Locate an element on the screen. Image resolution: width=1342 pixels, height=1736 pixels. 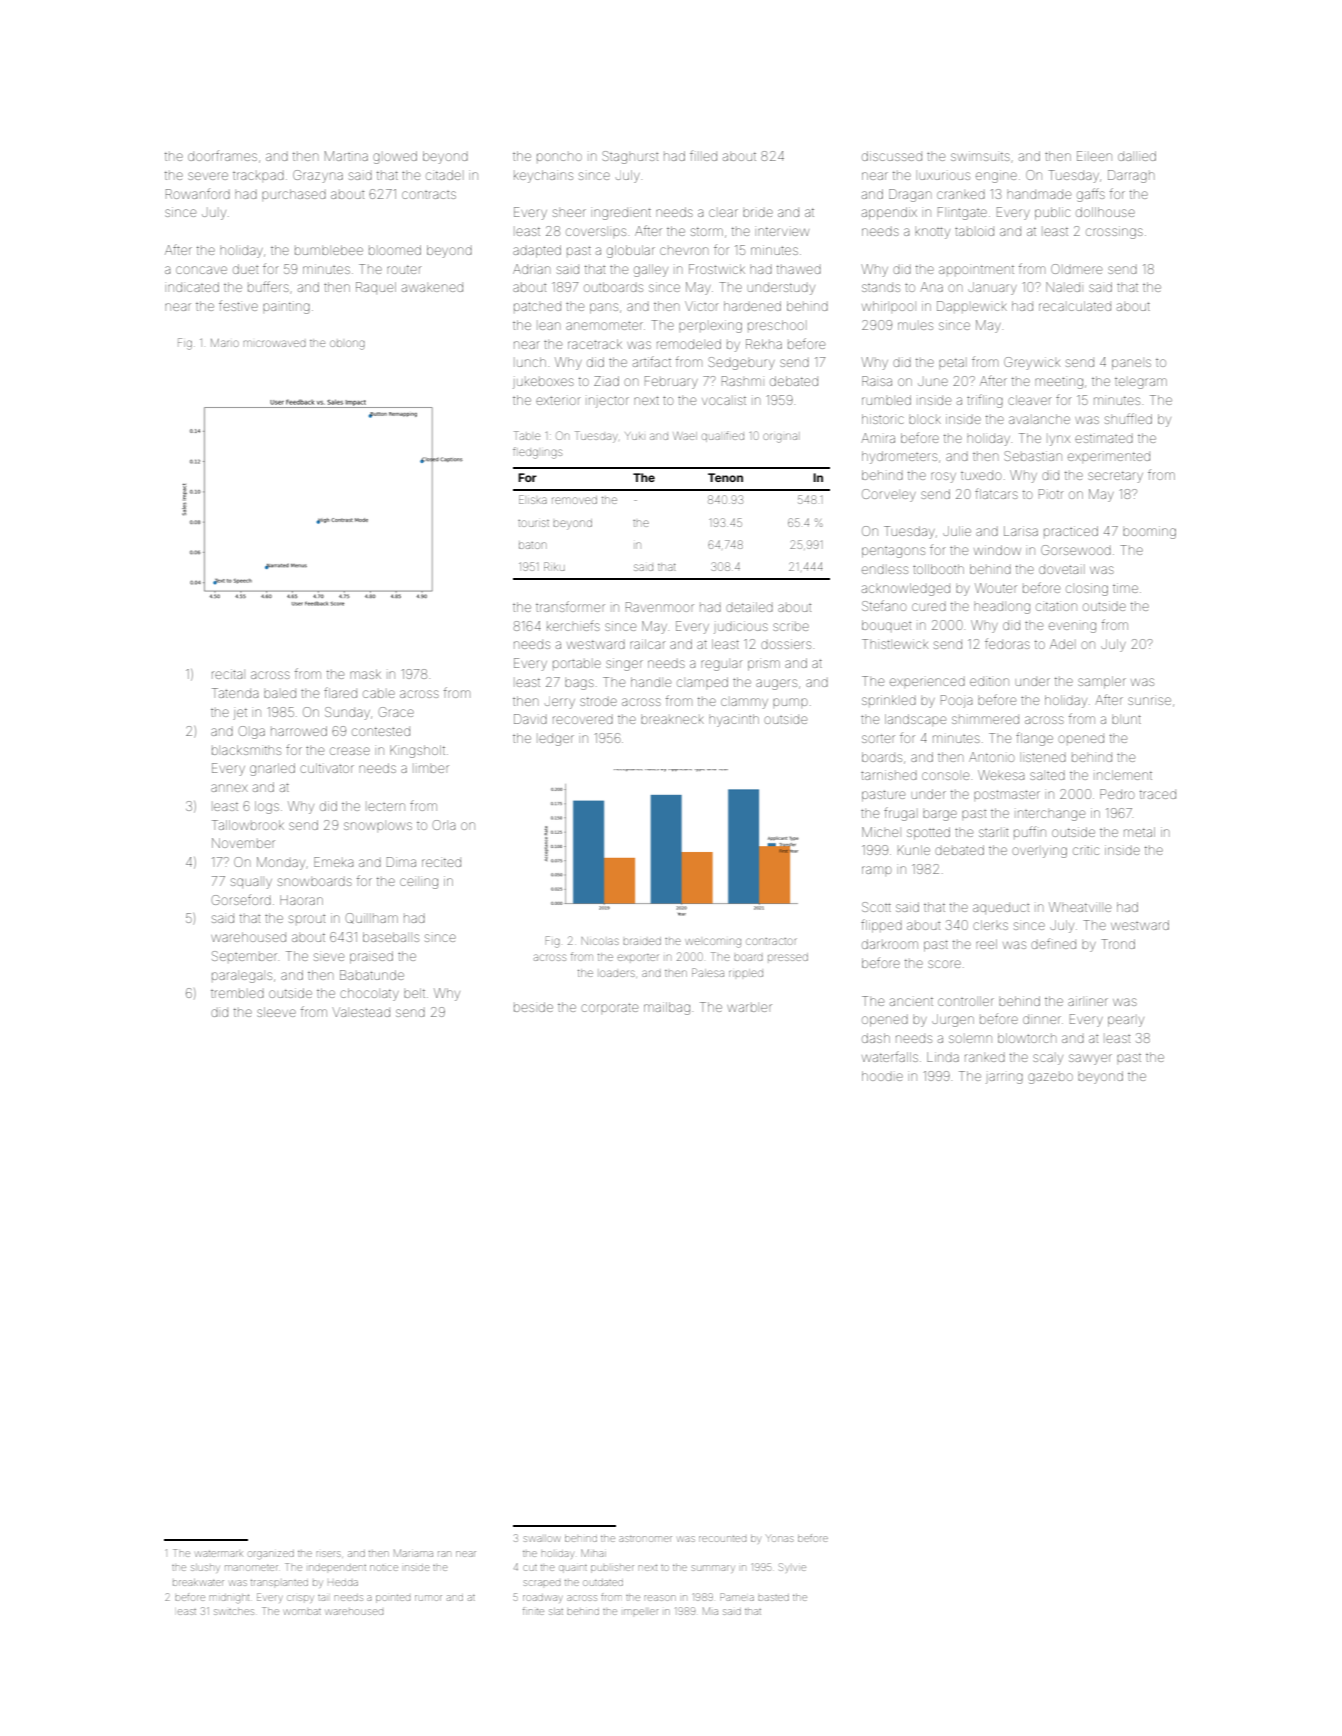
Rowanford is located at coordinates (198, 193).
